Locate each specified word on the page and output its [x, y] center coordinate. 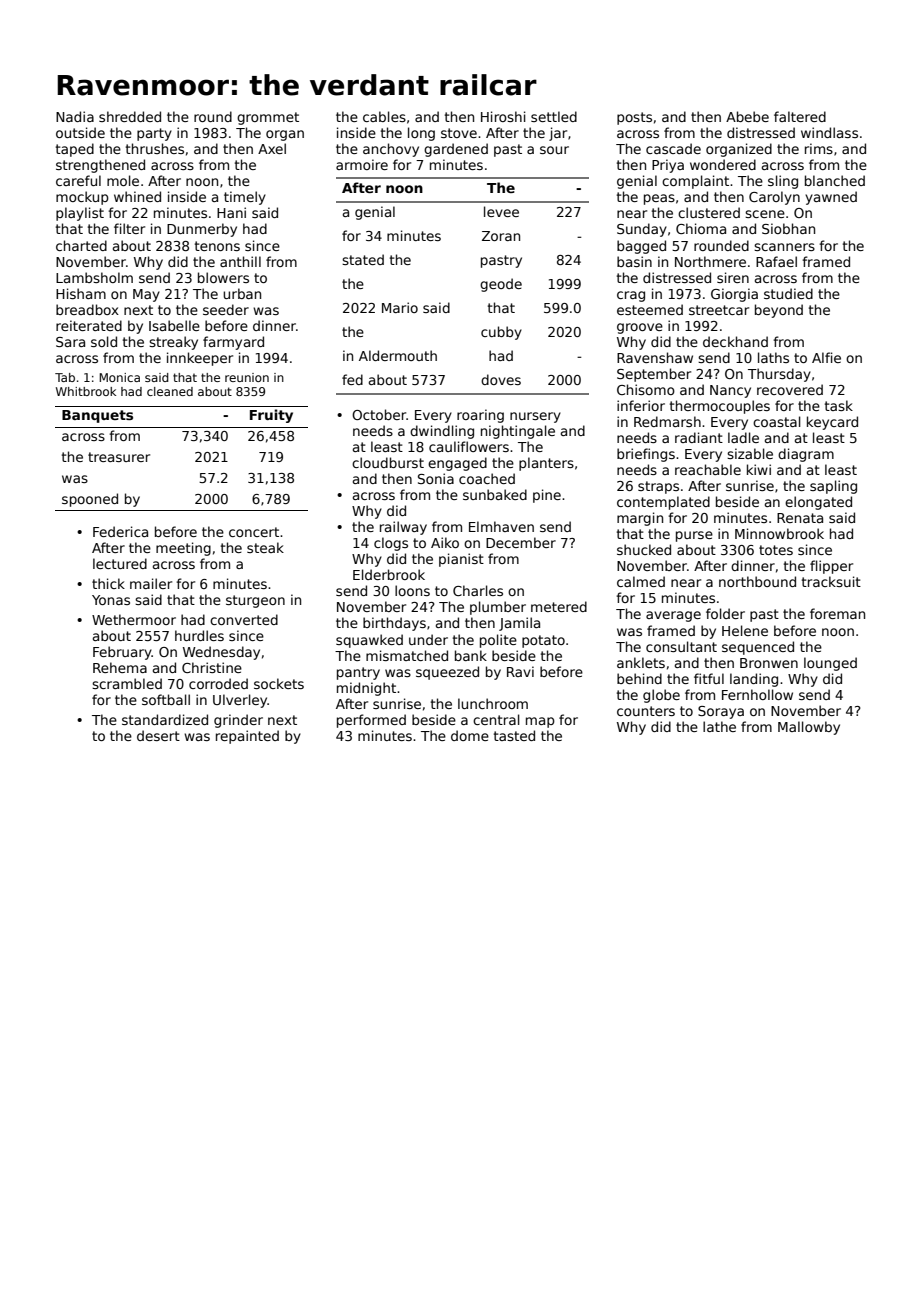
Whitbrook [86, 391]
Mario [400, 307]
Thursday [779, 375]
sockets [279, 683]
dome [470, 735]
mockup [82, 198]
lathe [719, 726]
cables [384, 116]
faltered [800, 116]
